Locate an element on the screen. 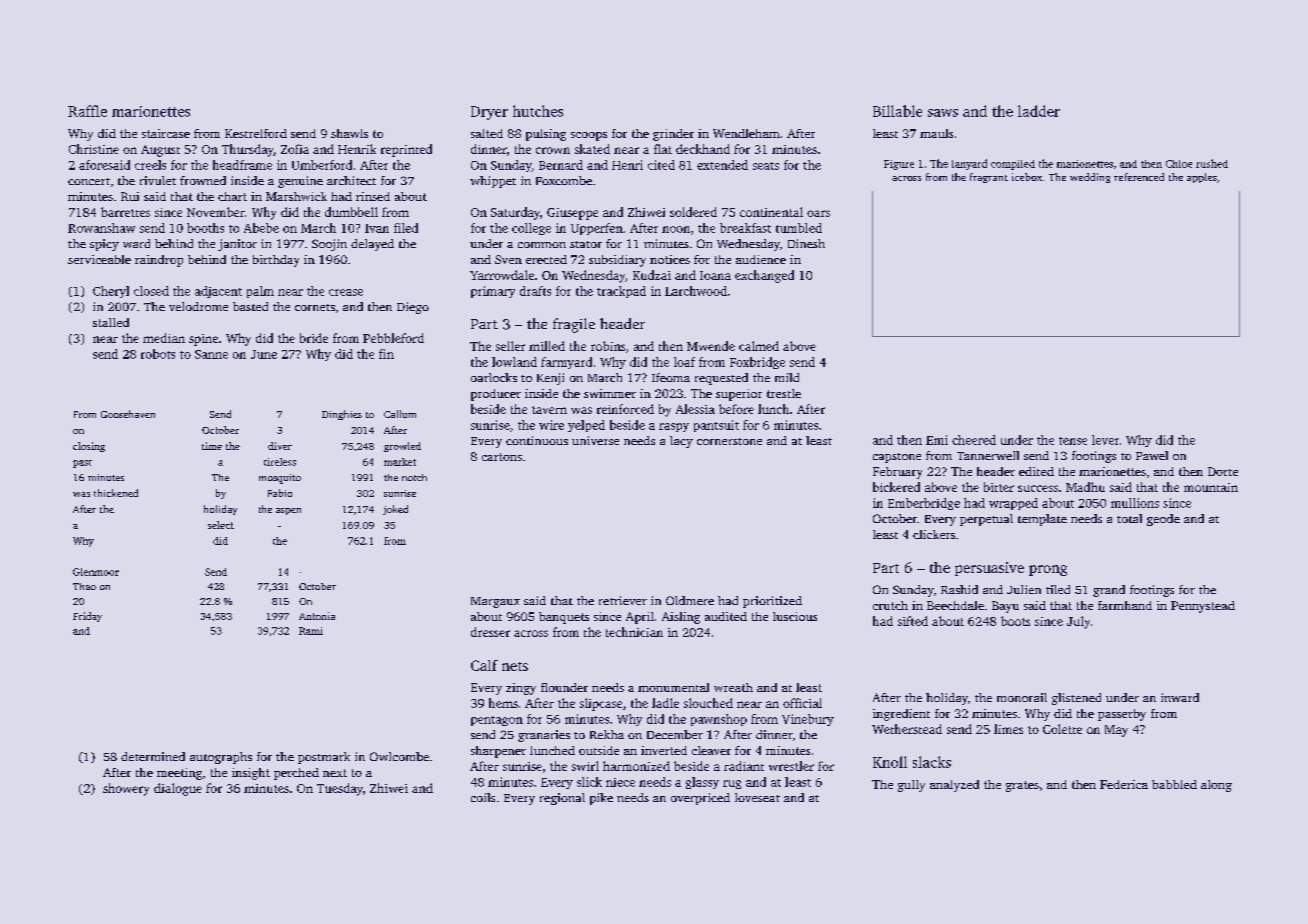 The image size is (1308, 924). June is located at coordinates (264, 354).
